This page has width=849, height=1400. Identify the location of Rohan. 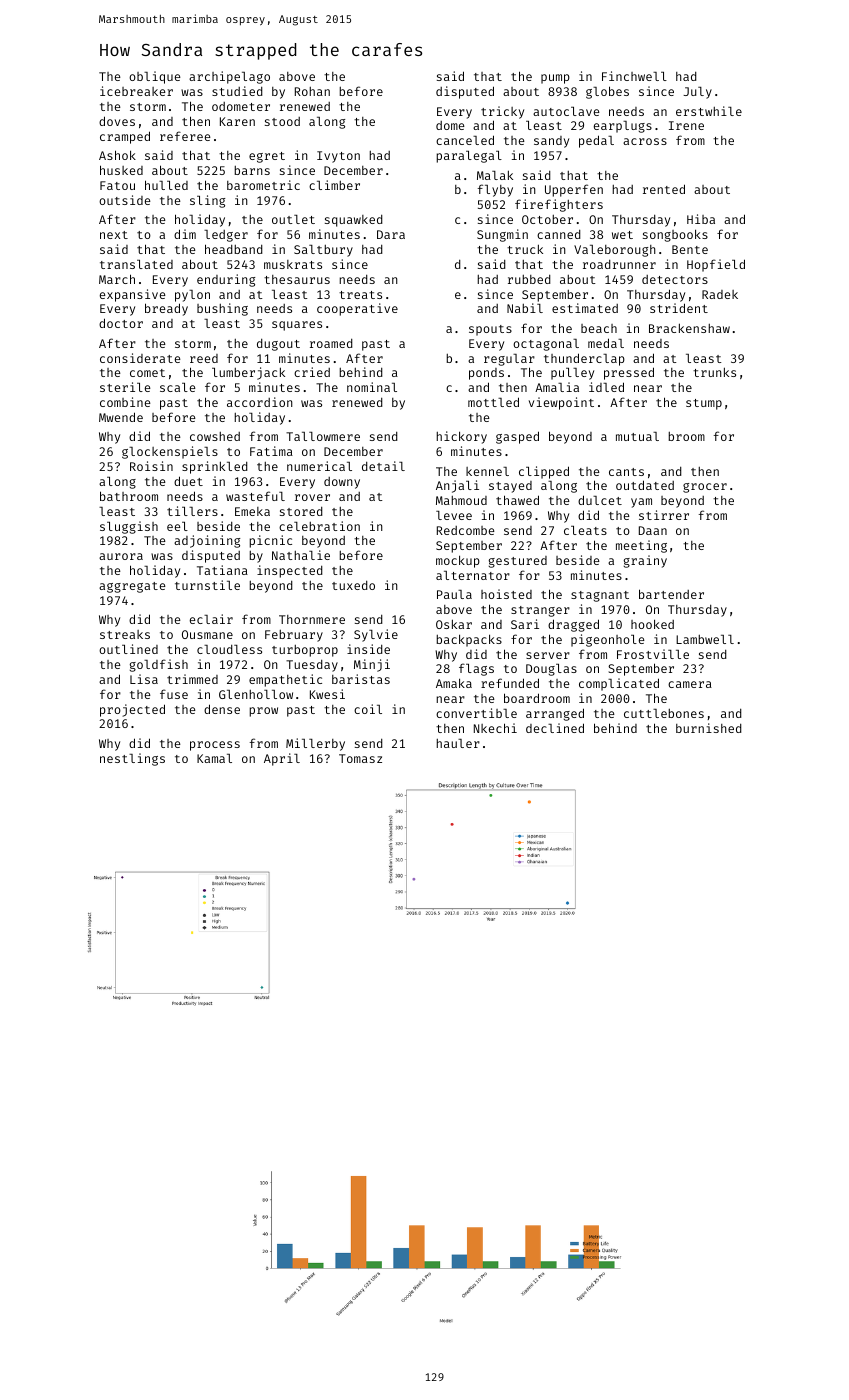
(312, 91).
